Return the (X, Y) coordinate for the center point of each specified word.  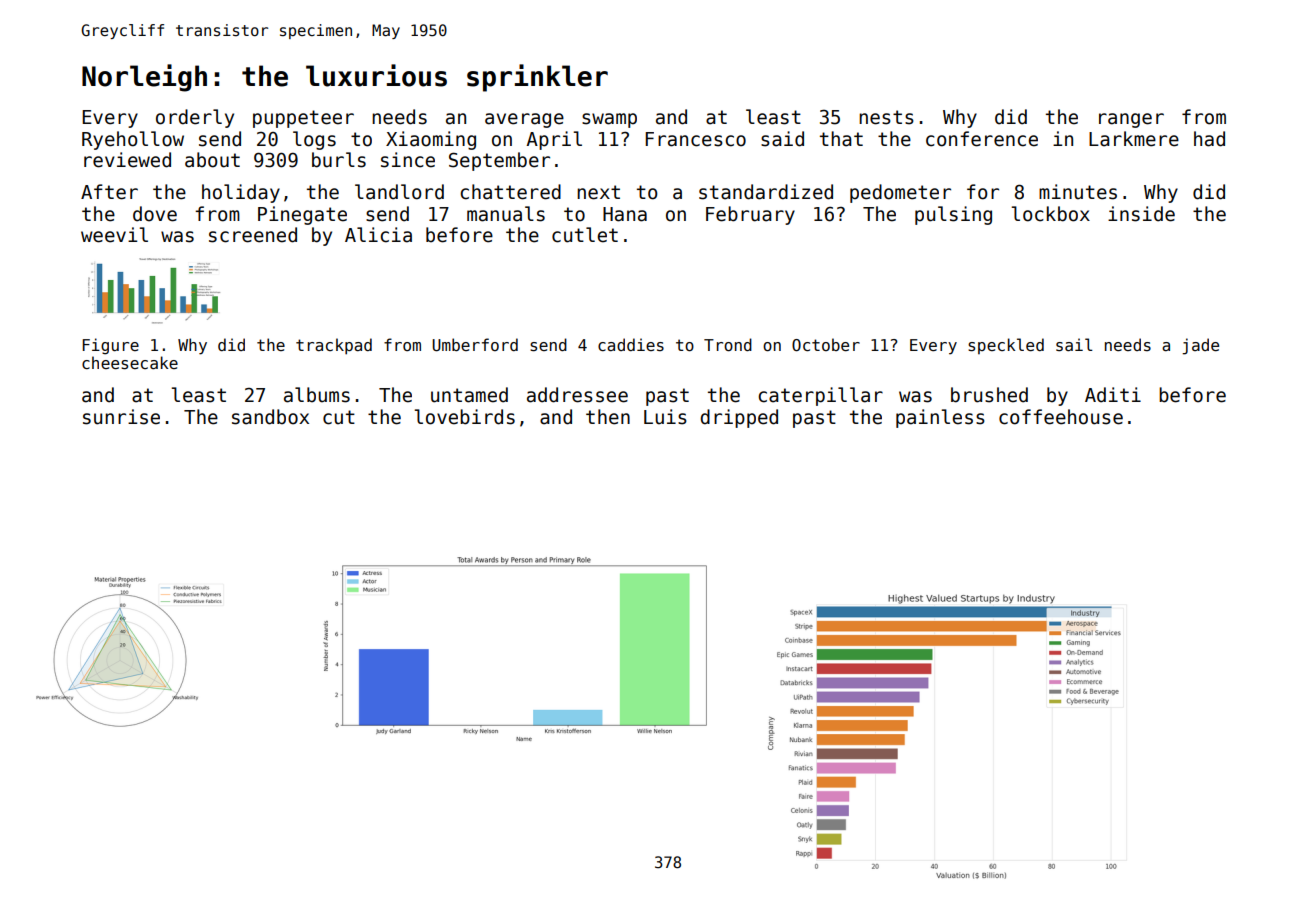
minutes (1078, 192)
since (408, 160)
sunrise (121, 417)
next (598, 192)
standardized (766, 192)
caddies (631, 344)
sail (1074, 345)
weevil (114, 235)
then (608, 417)
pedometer (900, 193)
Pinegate (302, 215)
